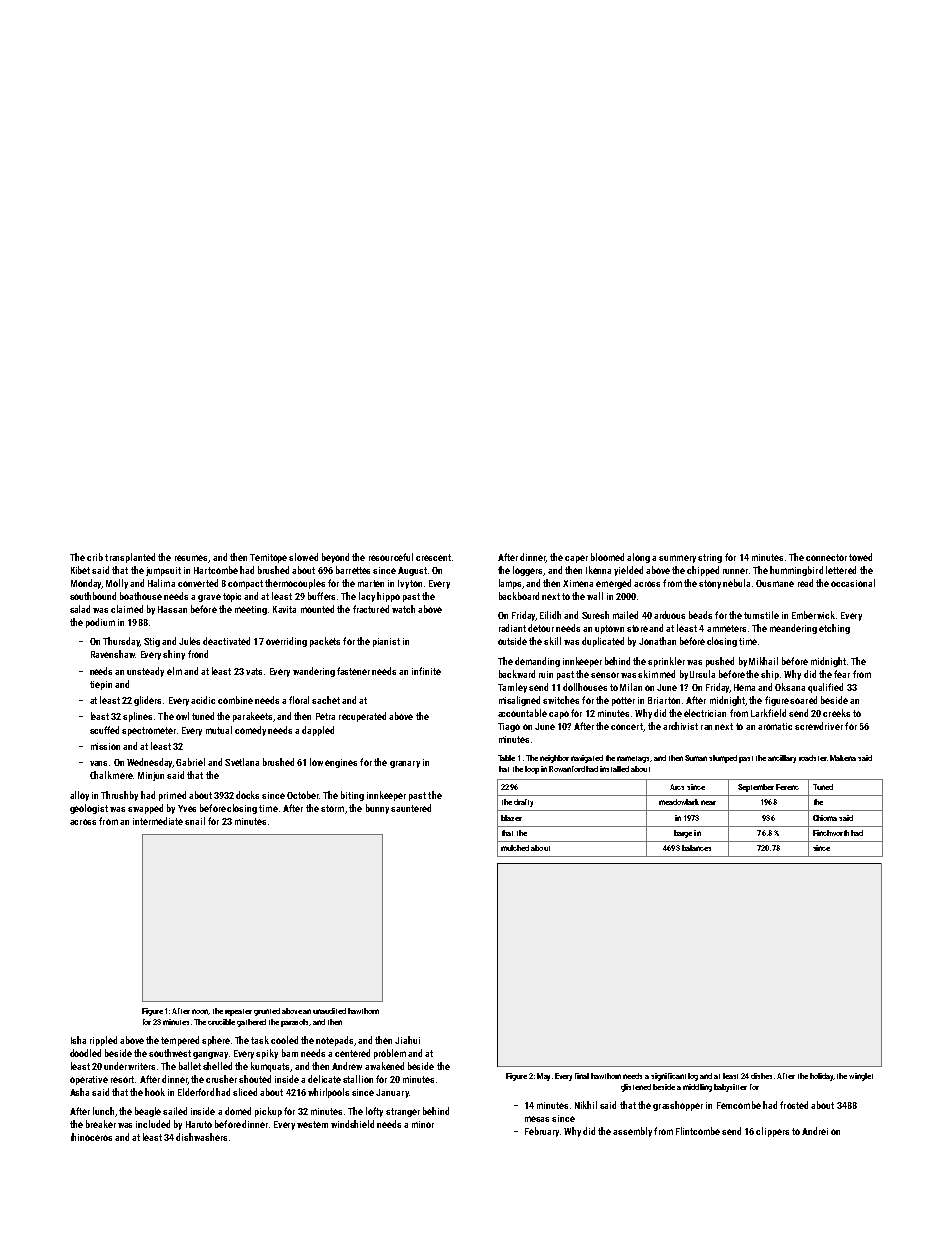 The width and height of the screenshot is (952, 1233). I want to click on string, so click(710, 558).
